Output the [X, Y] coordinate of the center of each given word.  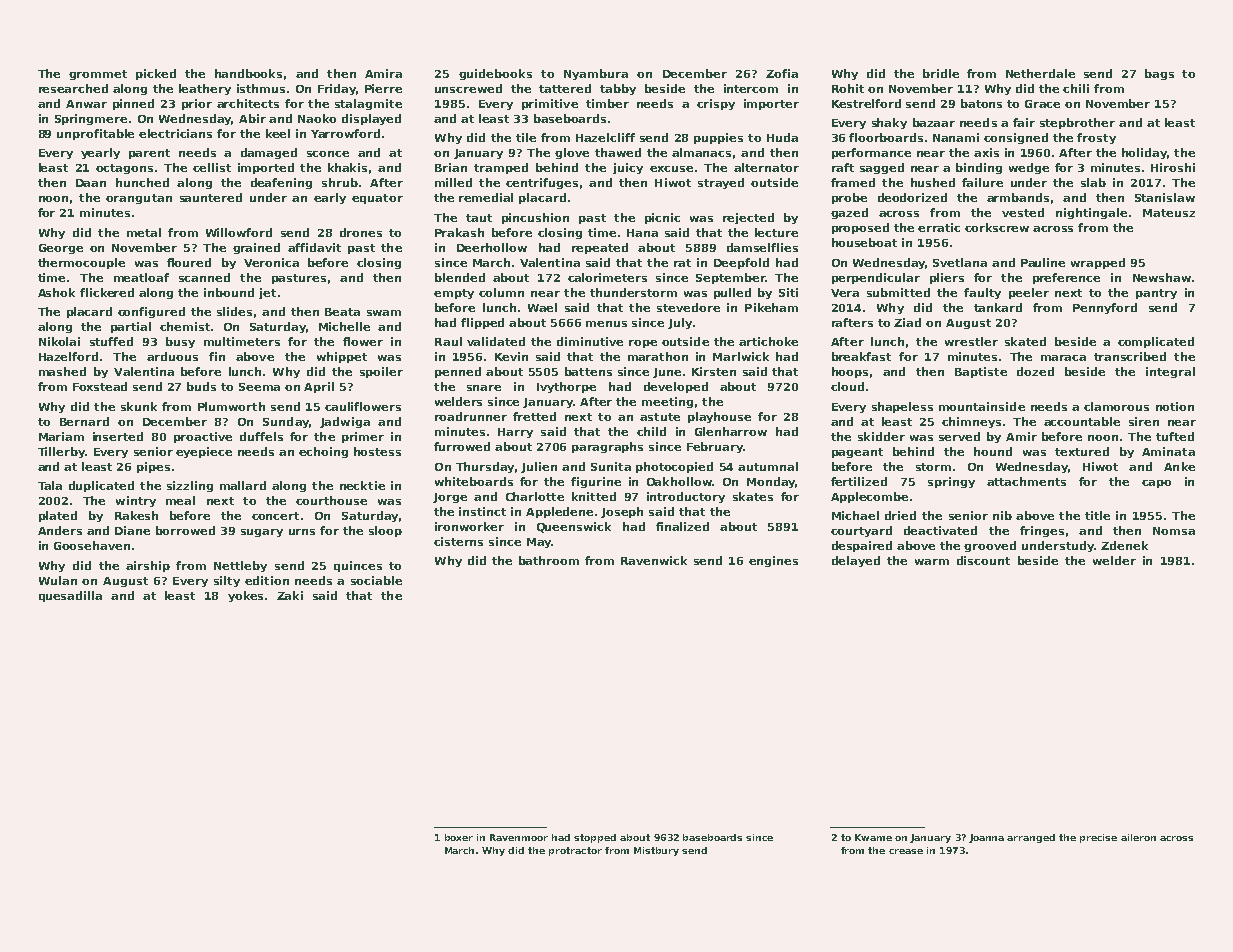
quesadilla [70, 596]
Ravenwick [654, 560]
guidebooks [495, 74]
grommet [98, 75]
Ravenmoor [519, 837]
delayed [856, 561]
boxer [459, 837]
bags [1159, 74]
